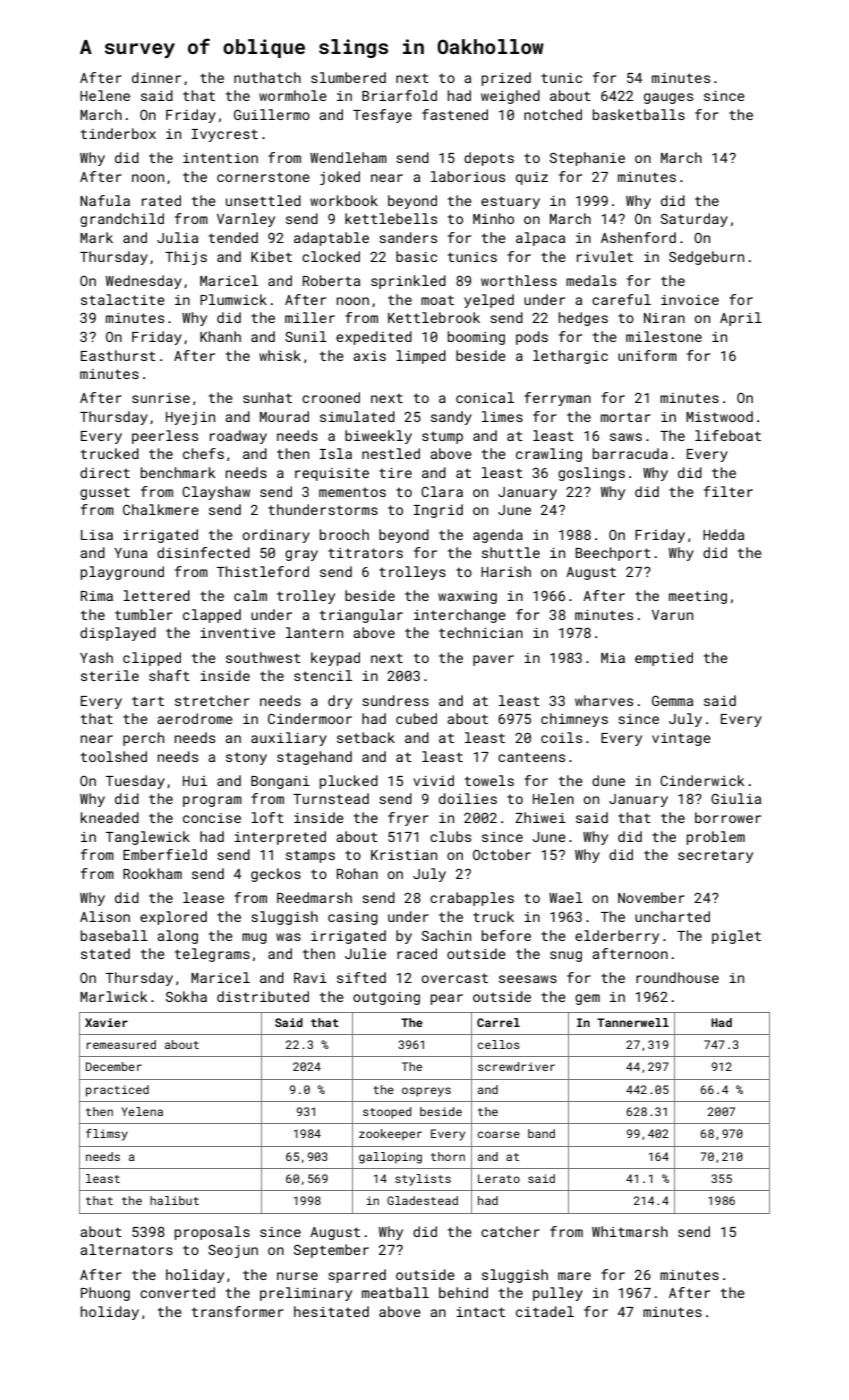 The height and width of the screenshot is (1400, 849). Describe the element at coordinates (493, 660) in the screenshot. I see `paver` at that location.
